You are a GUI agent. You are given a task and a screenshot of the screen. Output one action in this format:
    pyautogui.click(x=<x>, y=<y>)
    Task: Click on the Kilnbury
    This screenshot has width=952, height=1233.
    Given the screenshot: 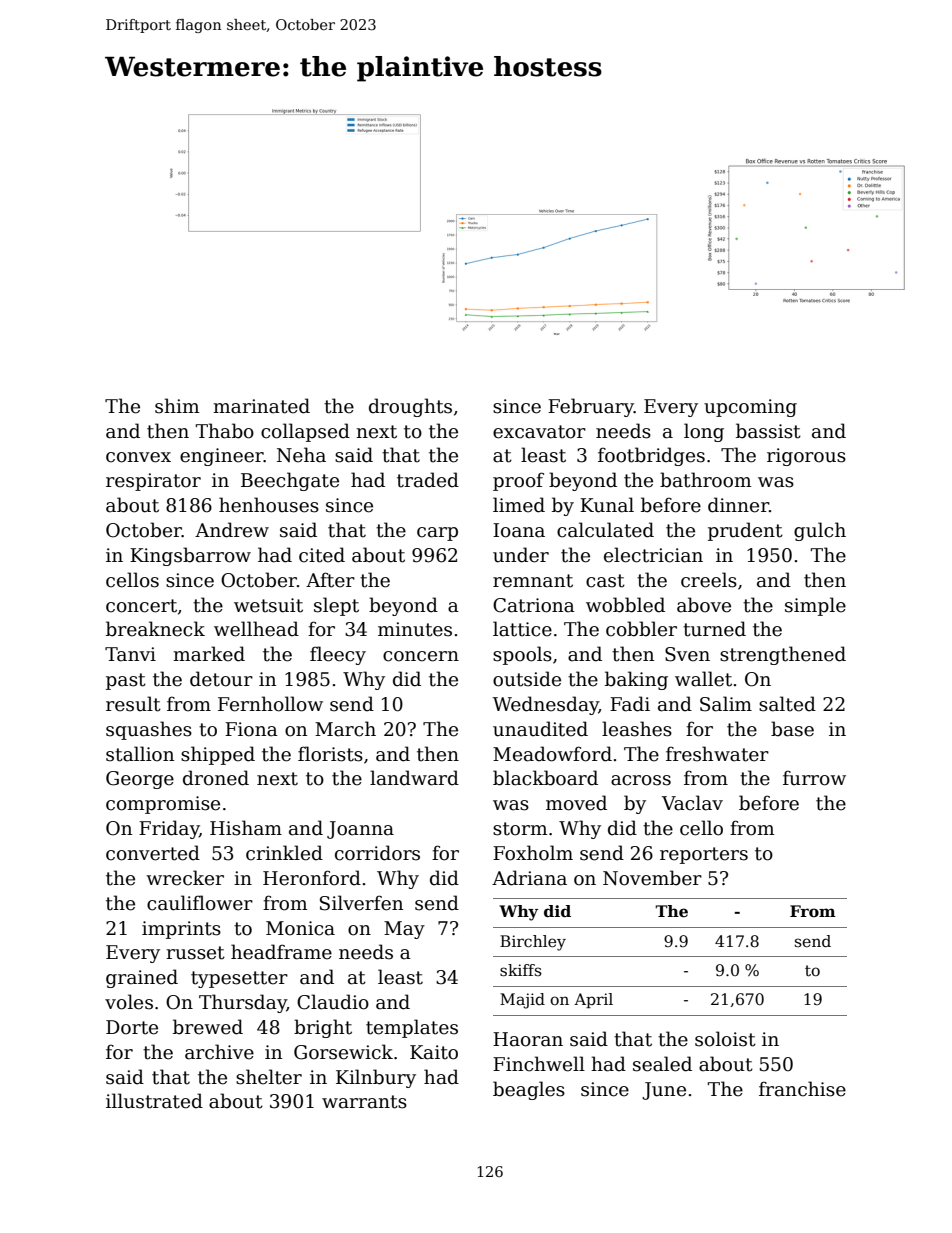 What is the action you would take?
    pyautogui.click(x=376, y=1078)
